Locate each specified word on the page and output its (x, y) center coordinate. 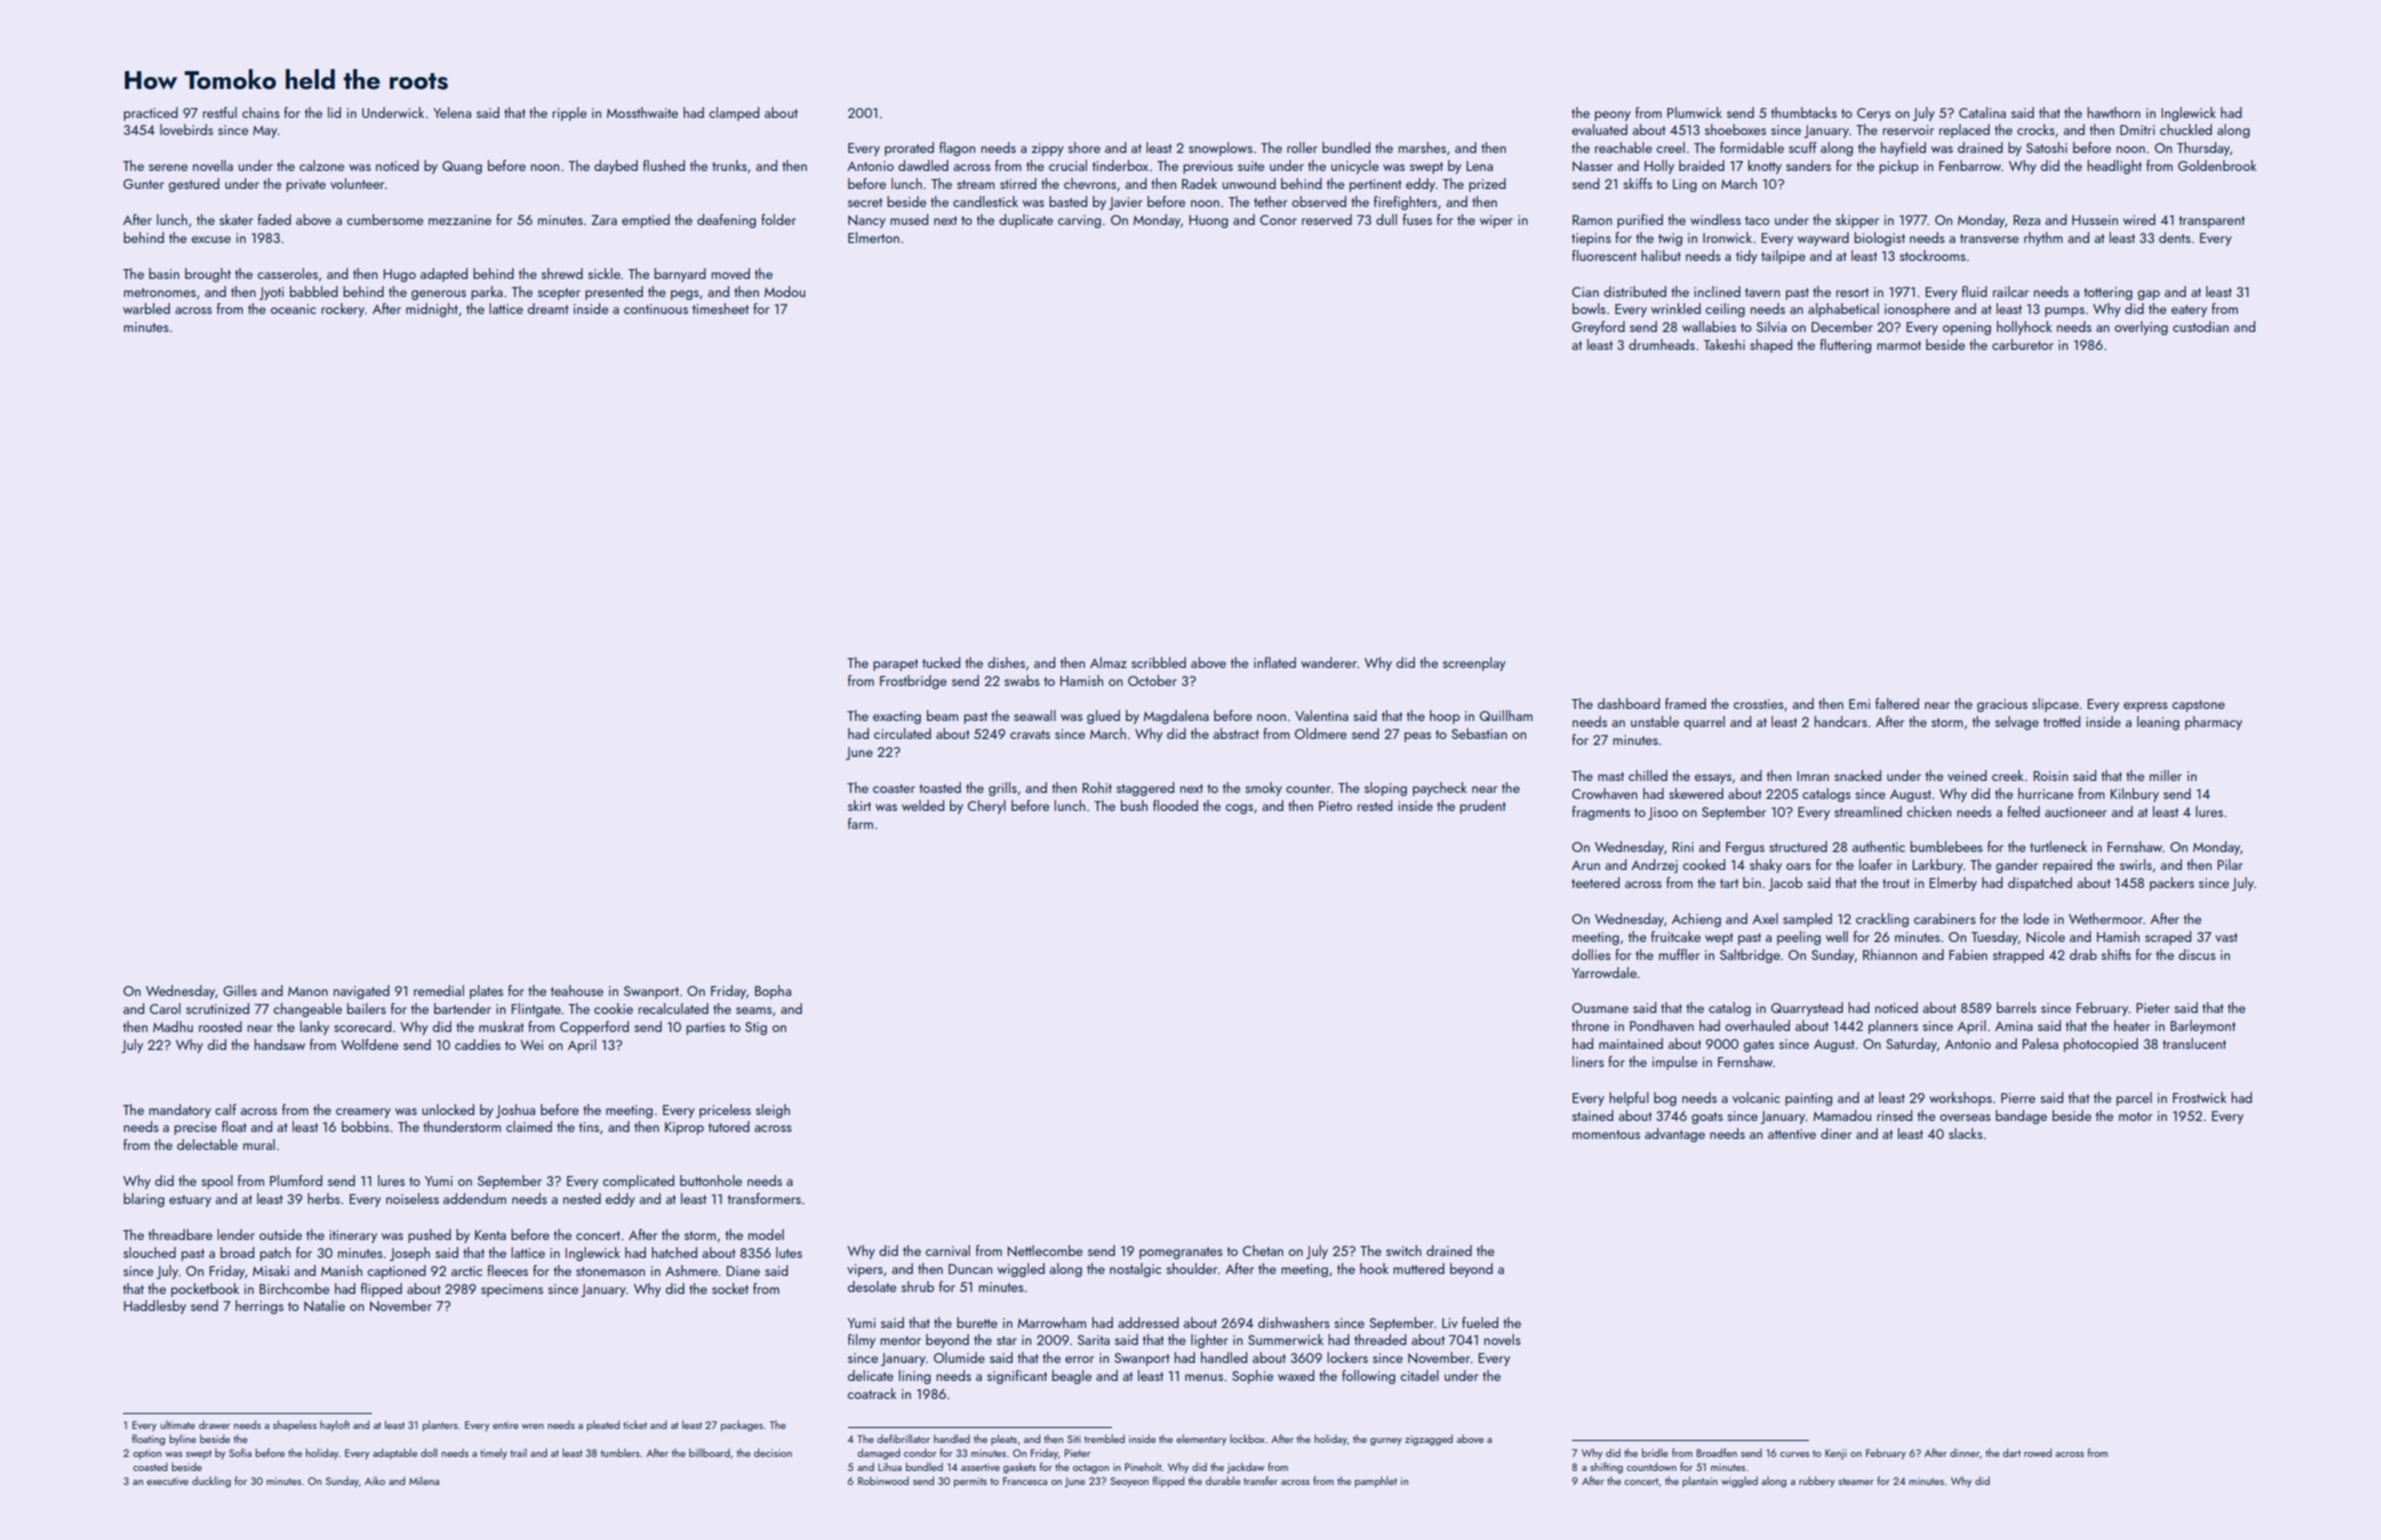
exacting (897, 717)
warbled (146, 308)
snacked (1857, 775)
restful (220, 112)
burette (977, 1322)
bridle (1655, 1452)
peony (1613, 116)
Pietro (1335, 806)
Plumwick (1694, 112)
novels (1502, 1339)
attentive (1792, 1134)
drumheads (1662, 344)
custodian (2201, 326)
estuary (190, 1201)
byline (182, 1440)
